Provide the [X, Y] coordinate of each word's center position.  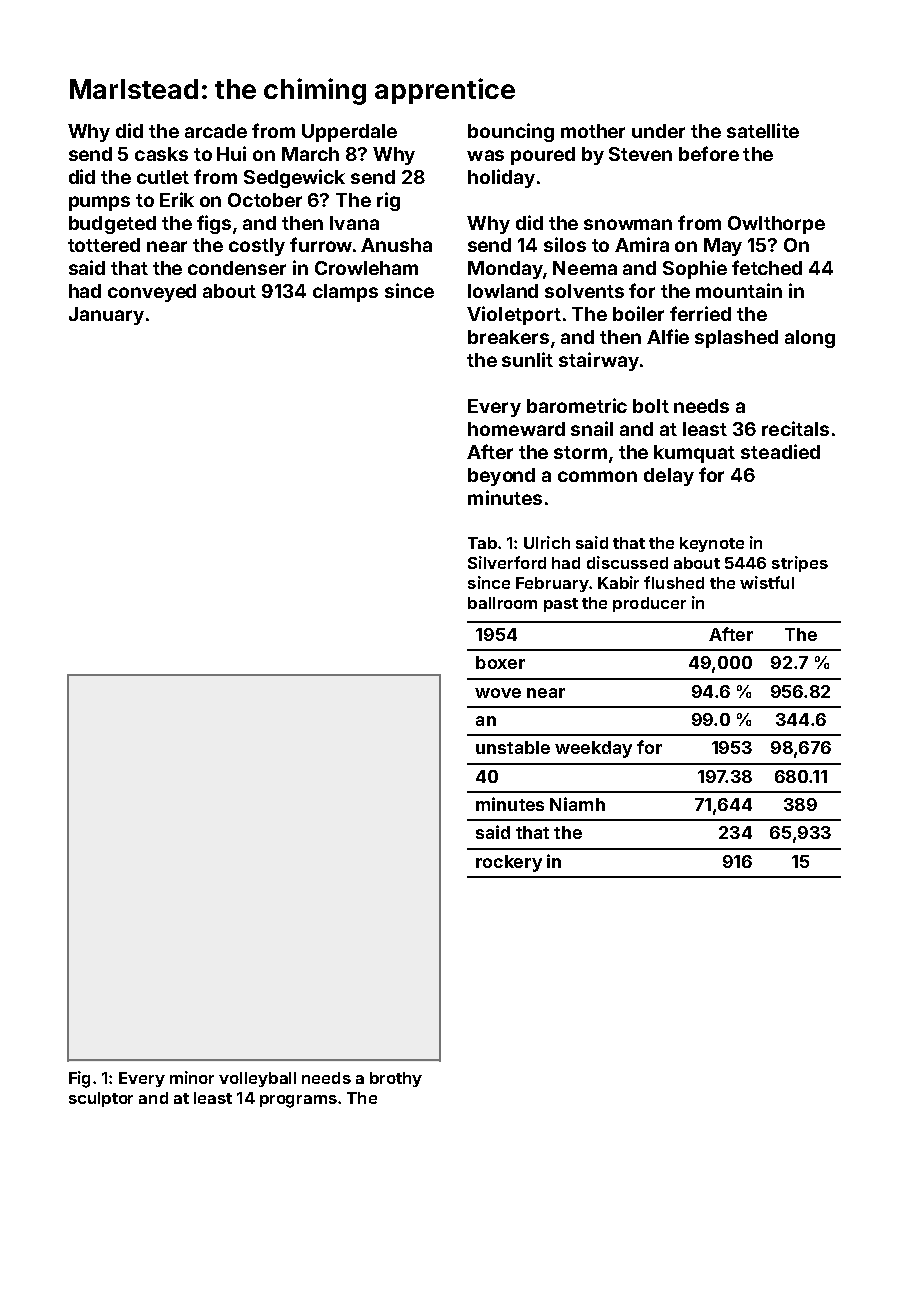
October [265, 200]
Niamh [577, 804]
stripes [800, 564]
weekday [593, 749]
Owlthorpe [776, 225]
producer [649, 604]
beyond [501, 477]
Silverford [507, 562]
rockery [509, 863]
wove [498, 693]
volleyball [257, 1079]
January [106, 316]
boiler [638, 313]
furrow [321, 244]
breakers [508, 337]
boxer [500, 662]
